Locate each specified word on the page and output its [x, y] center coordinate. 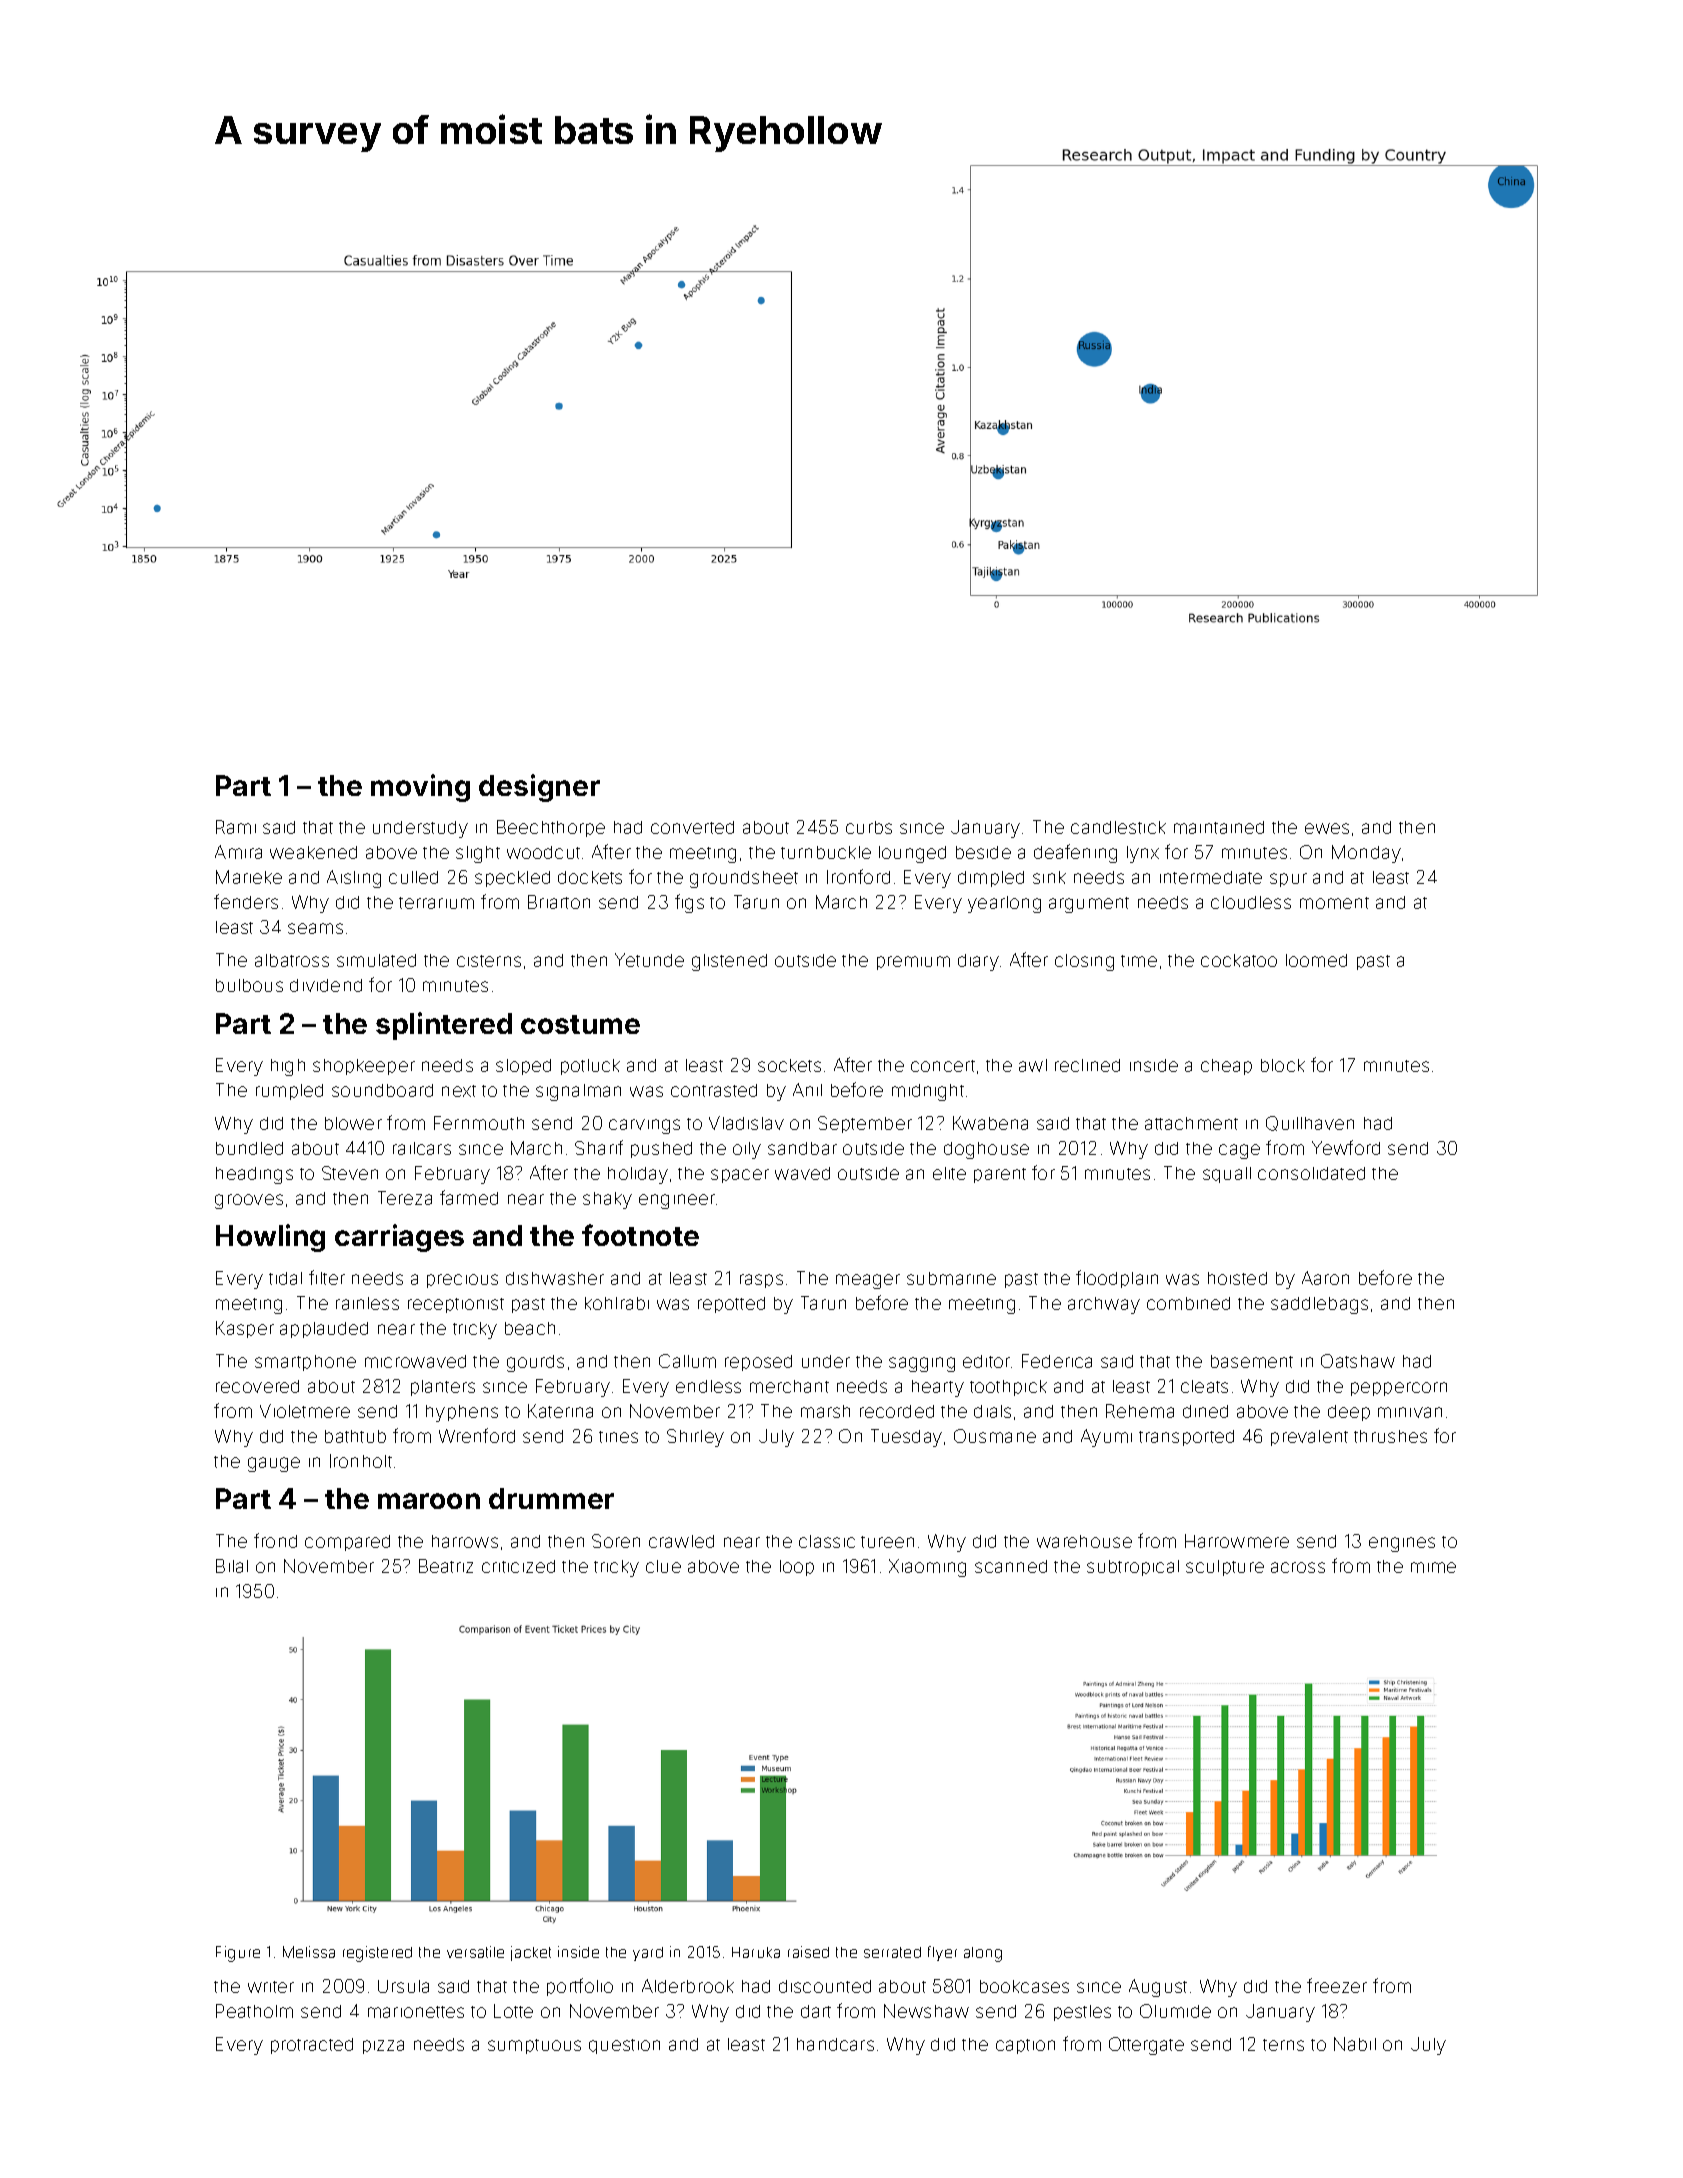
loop [797, 1568]
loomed [1316, 960]
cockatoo [1239, 960]
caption [1025, 2046]
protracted [312, 2046]
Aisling [354, 879]
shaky [607, 1200]
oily [747, 1150]
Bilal [232, 1566]
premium [913, 963]
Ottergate [1146, 2046]
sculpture [1225, 1568]
